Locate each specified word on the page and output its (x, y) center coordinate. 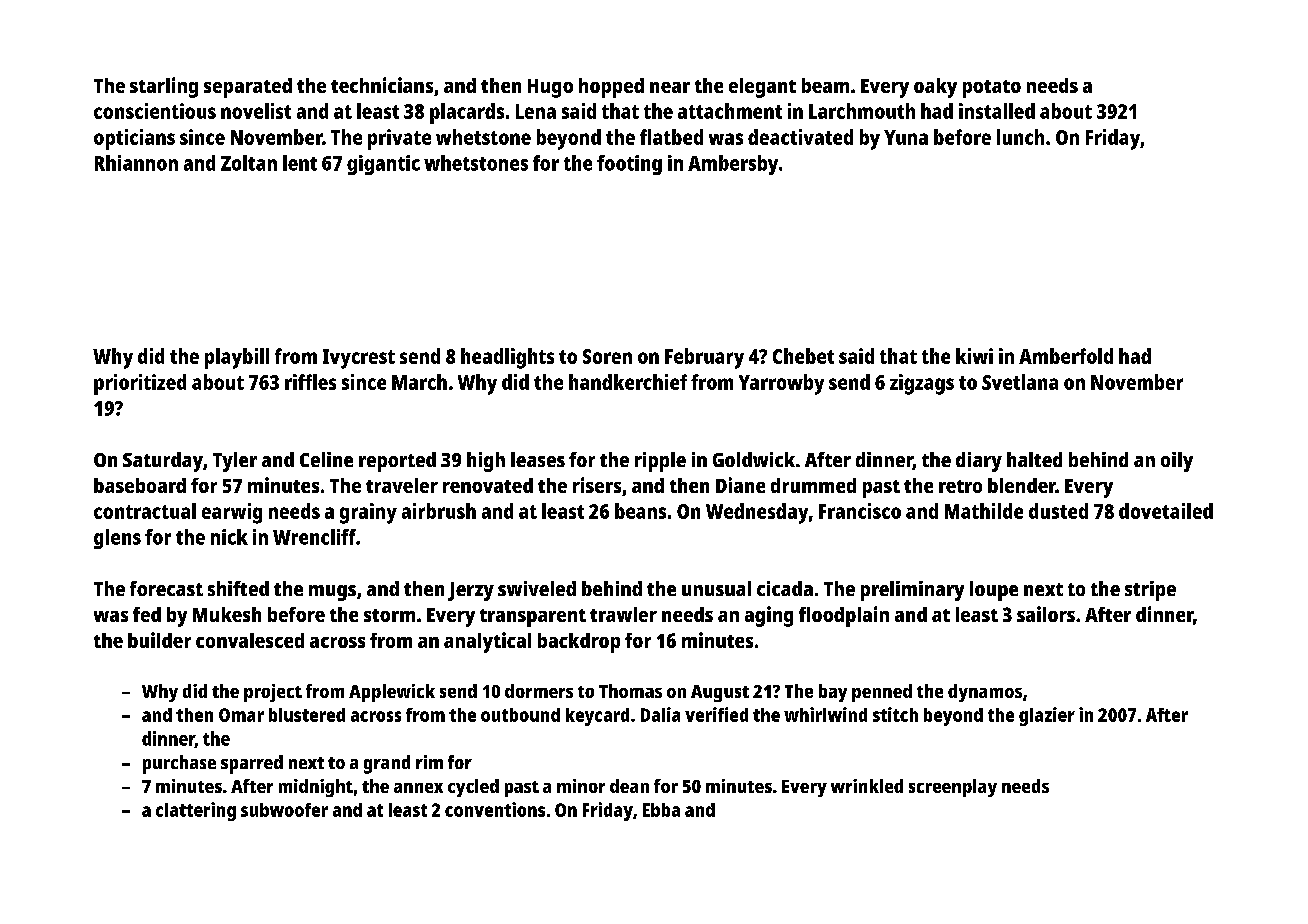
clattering (196, 811)
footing (629, 165)
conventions (495, 809)
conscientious (155, 111)
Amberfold (1066, 356)
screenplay (953, 788)
